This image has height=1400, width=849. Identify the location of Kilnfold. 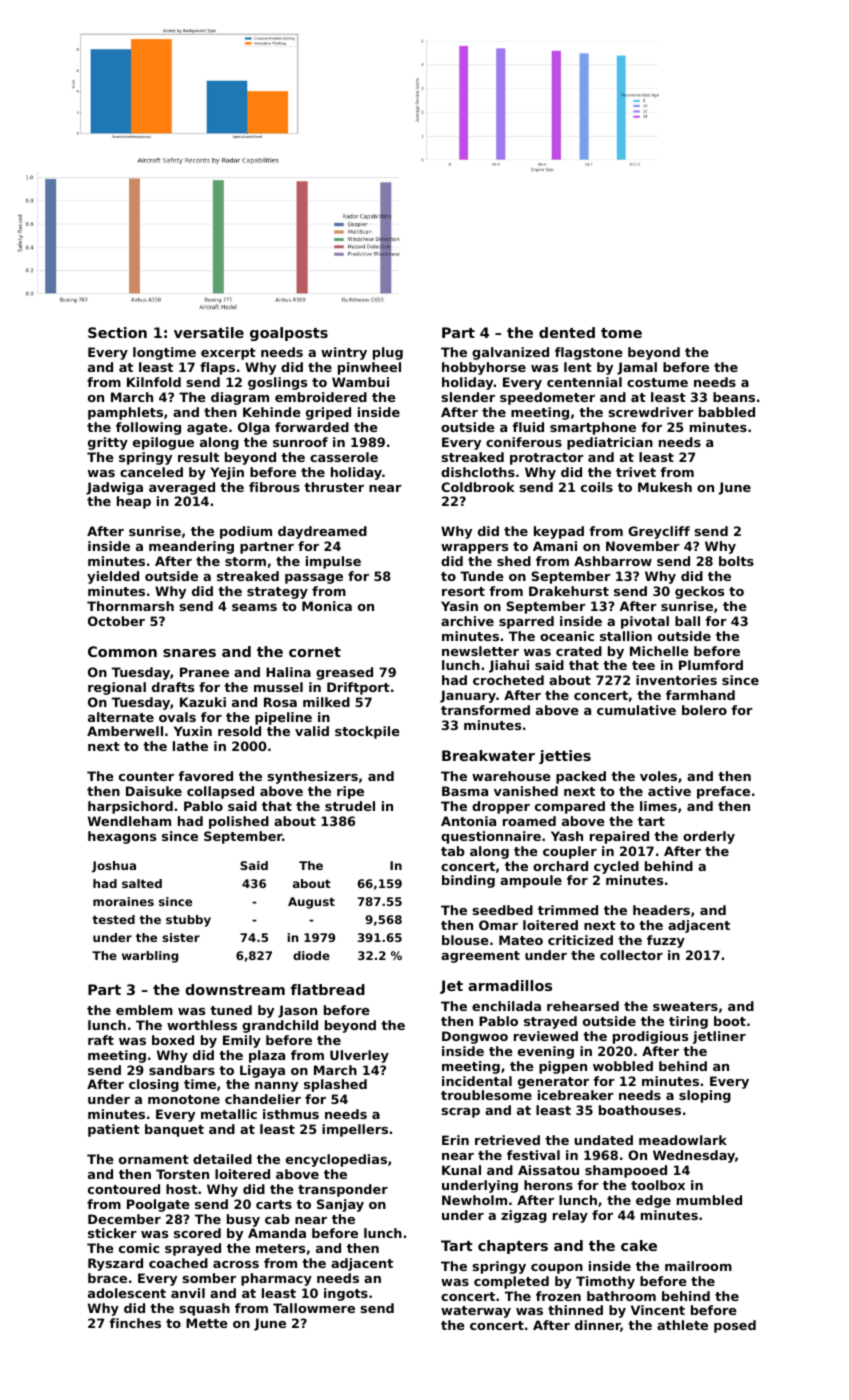
(154, 382).
